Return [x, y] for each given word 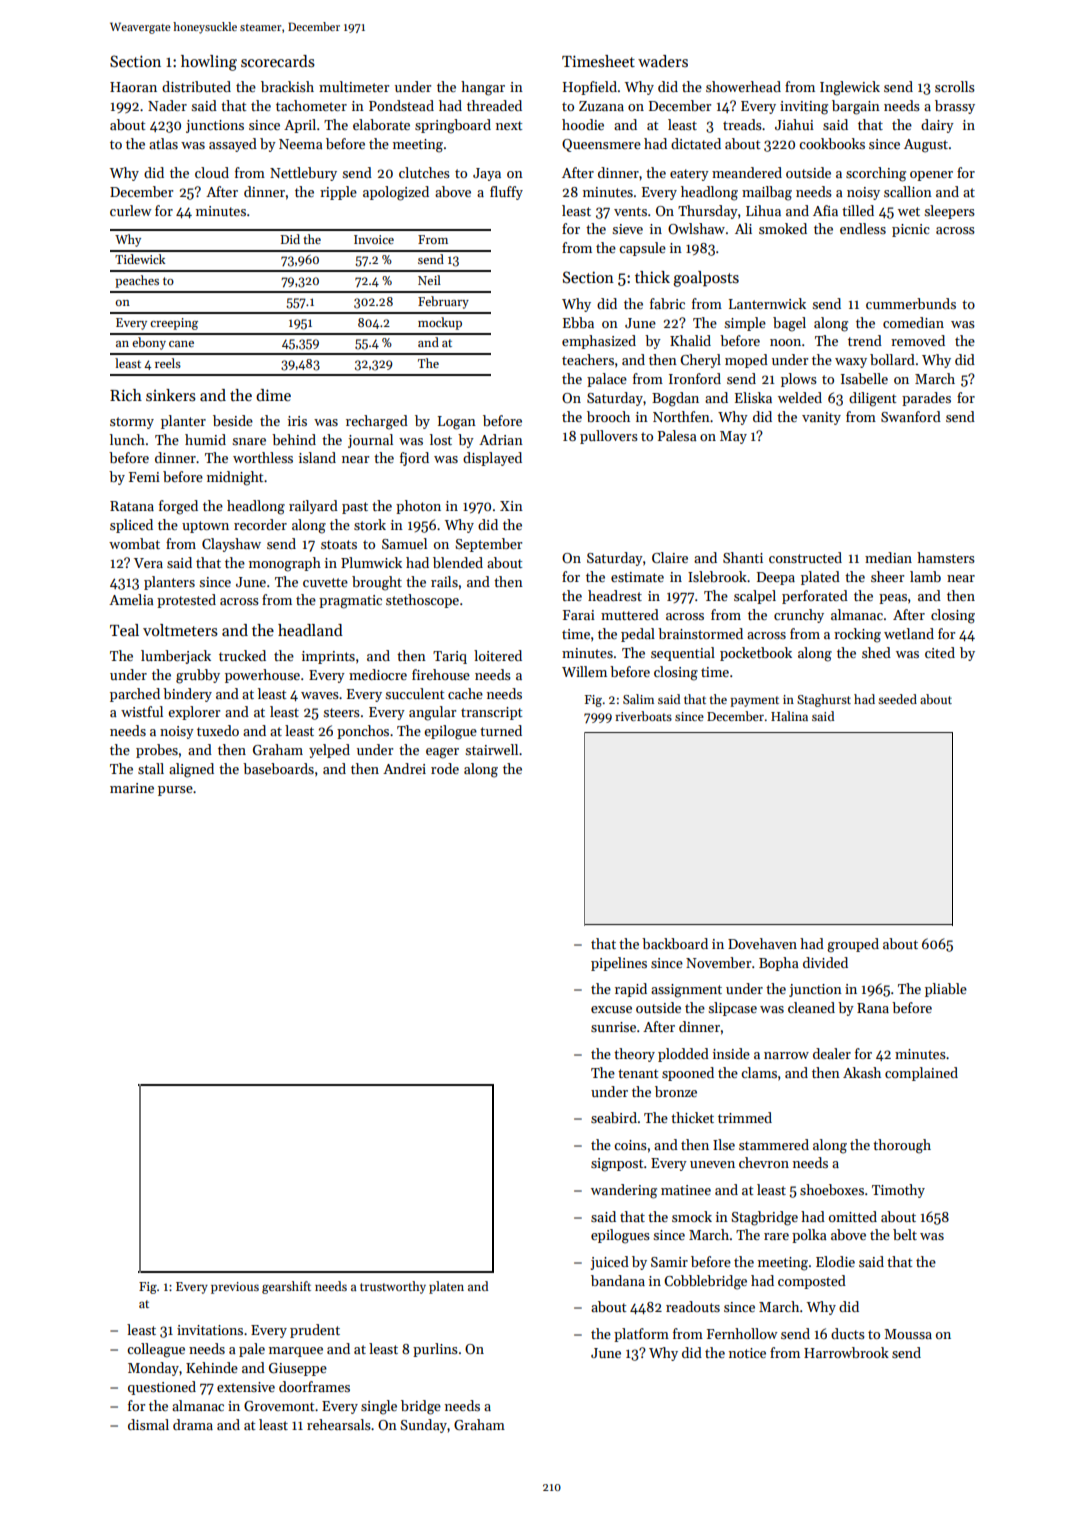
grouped [853, 945]
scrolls [955, 86]
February [443, 302]
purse [175, 791]
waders [663, 61]
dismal [148, 1424]
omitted [853, 1216]
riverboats [643, 716]
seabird [614, 1117]
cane [181, 344]
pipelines [619, 964]
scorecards [278, 61]
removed [918, 340]
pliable [946, 990]
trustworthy [393, 1287]
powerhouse [262, 676]
